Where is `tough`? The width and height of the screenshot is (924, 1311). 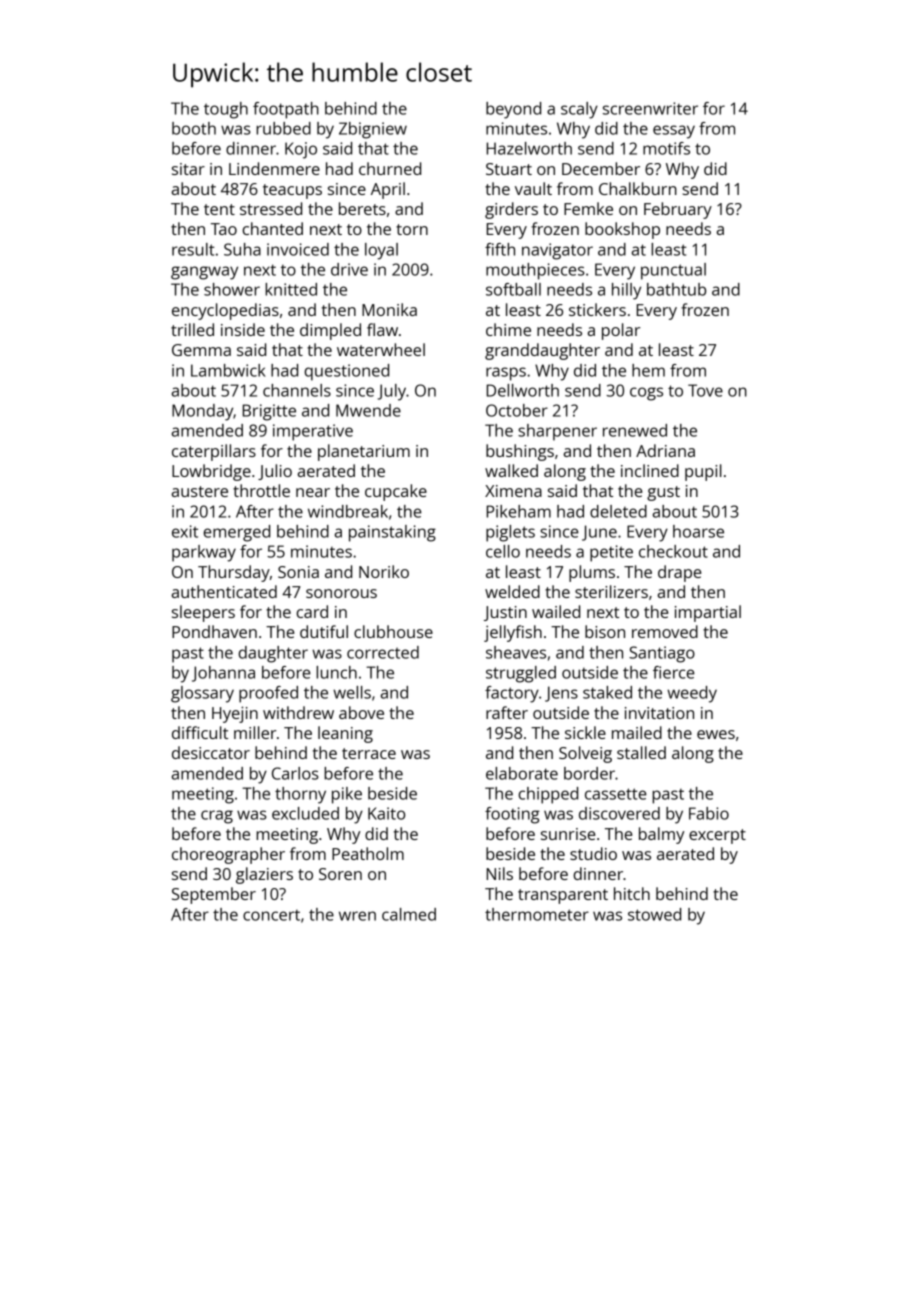
tough is located at coordinates (226, 110).
